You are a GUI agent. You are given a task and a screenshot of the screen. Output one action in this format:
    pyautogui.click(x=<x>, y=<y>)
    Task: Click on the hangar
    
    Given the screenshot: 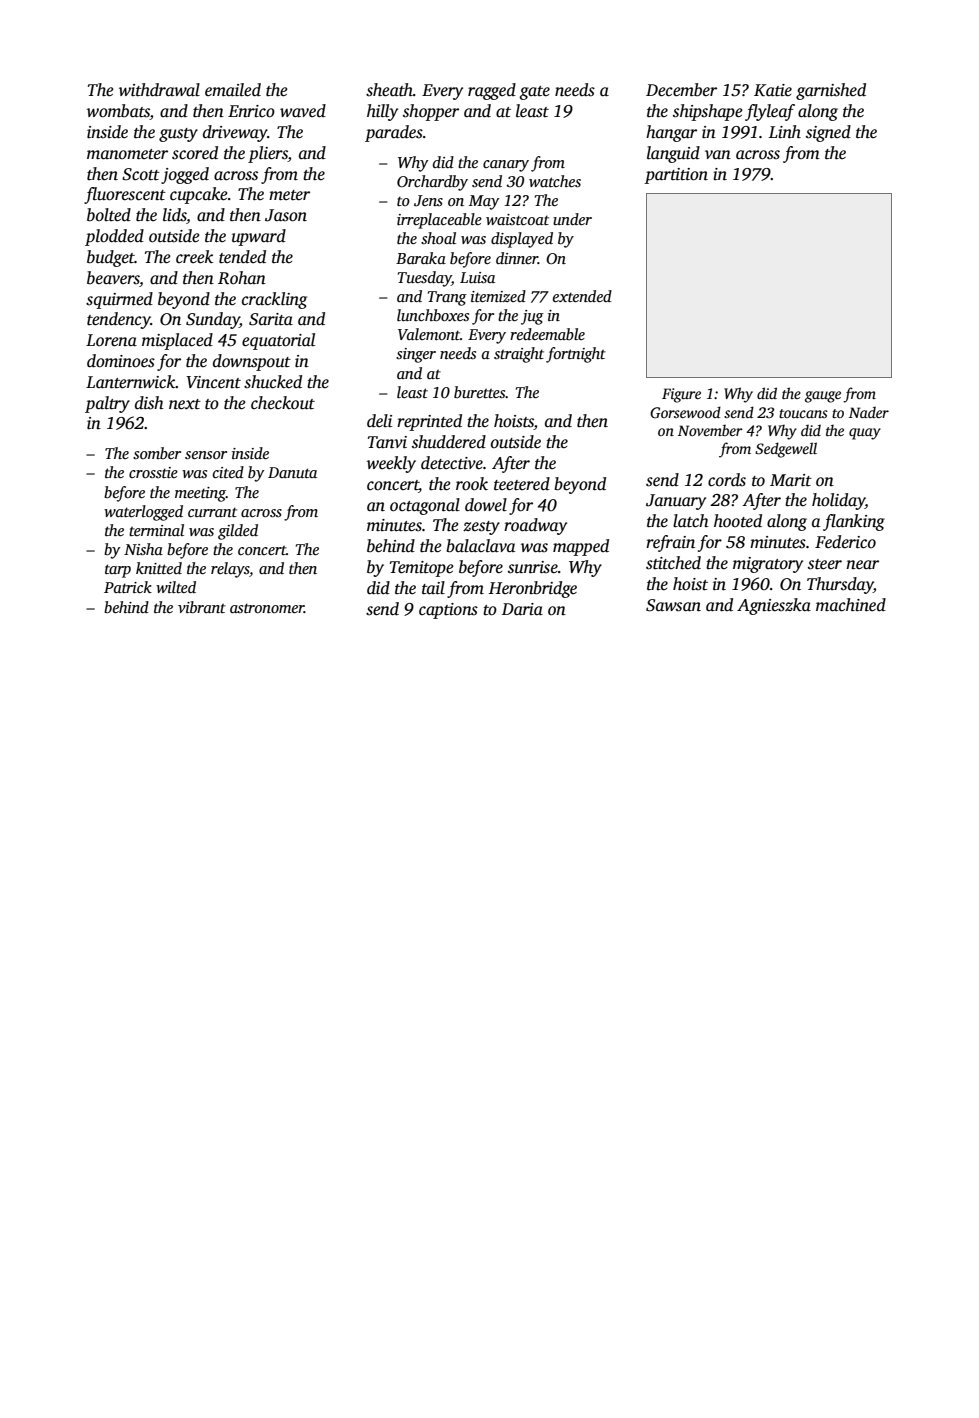 What is the action you would take?
    pyautogui.click(x=671, y=133)
